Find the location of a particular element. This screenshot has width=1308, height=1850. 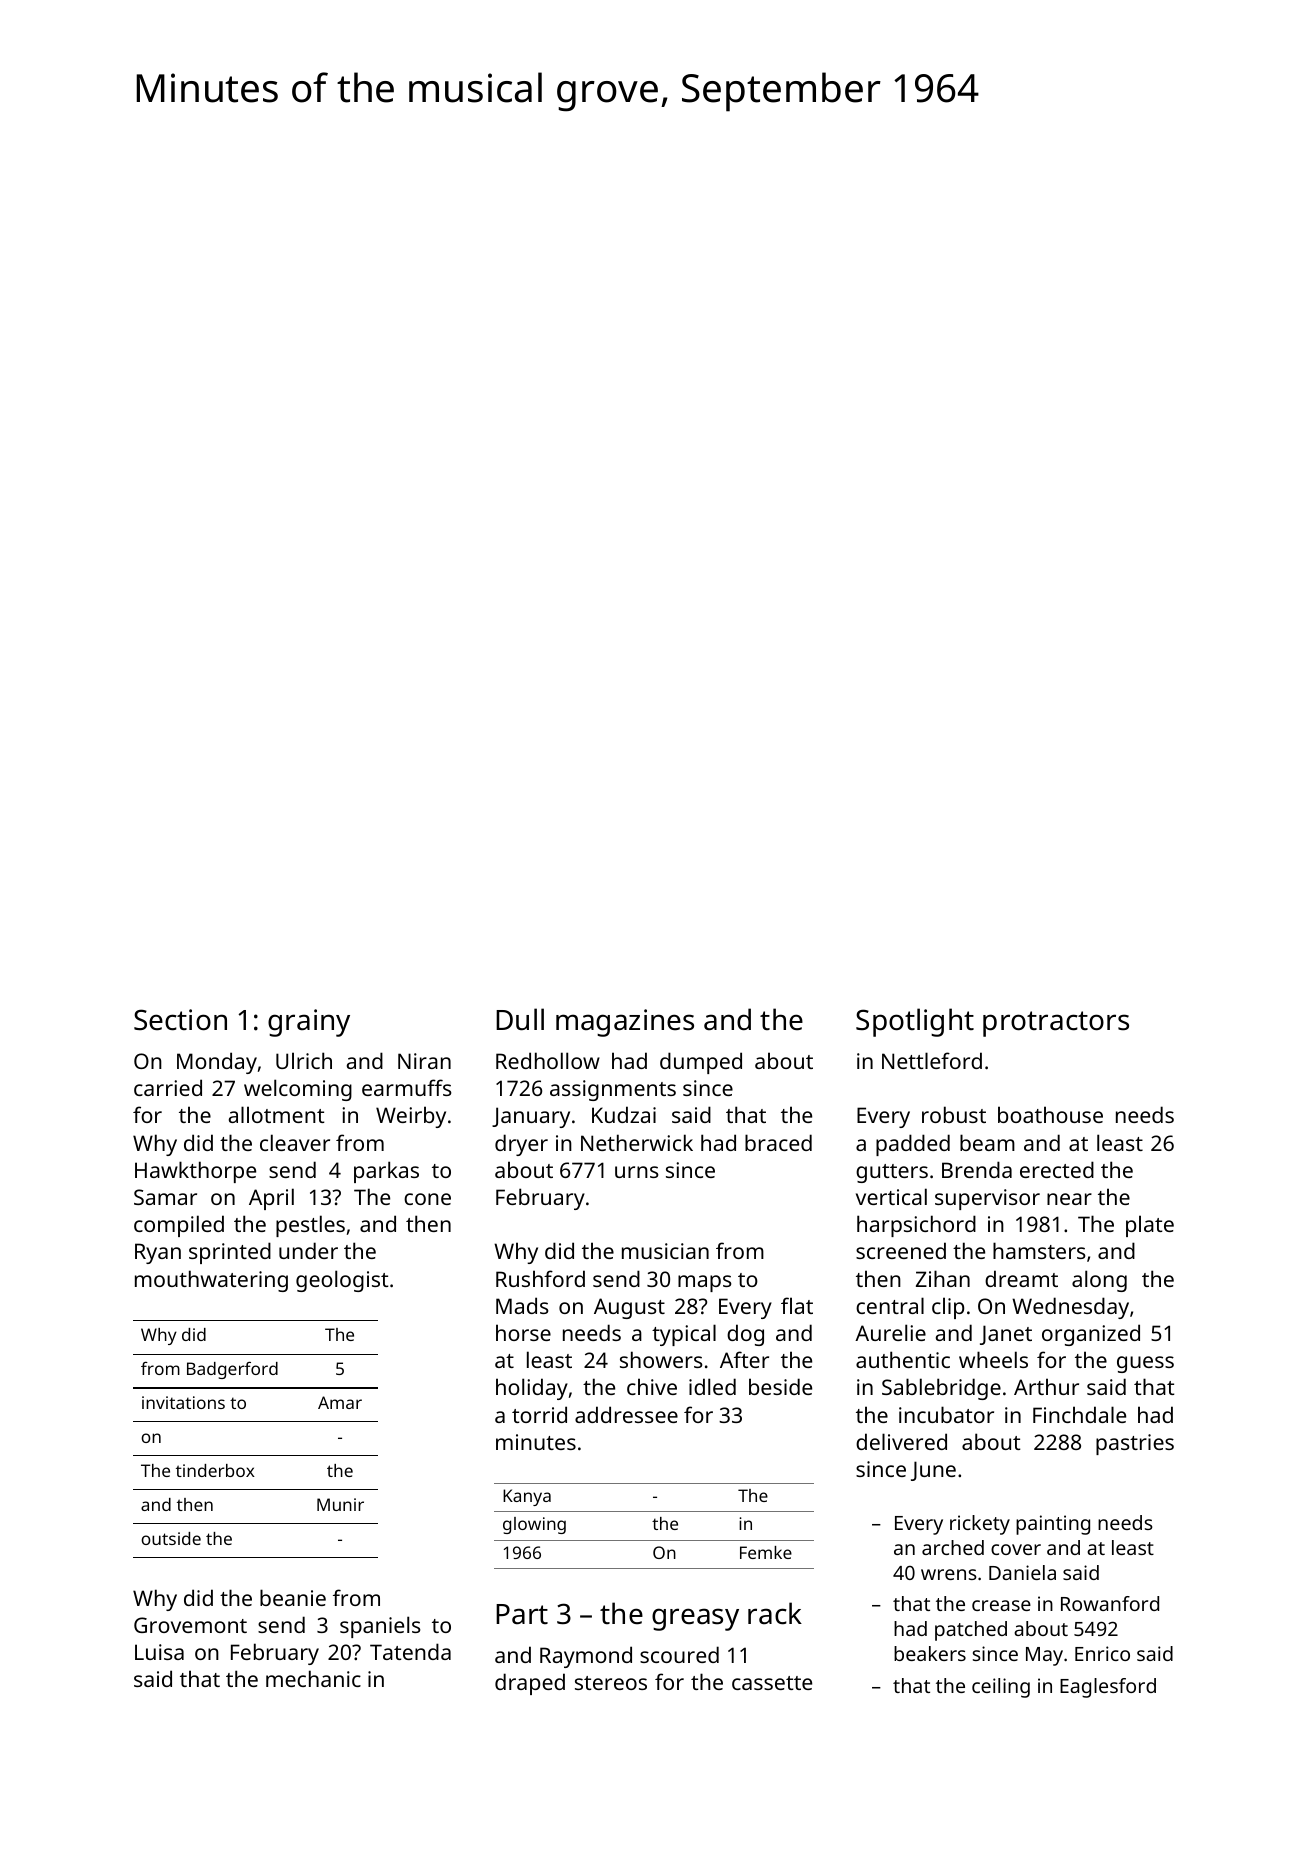

Luisa is located at coordinates (159, 1652).
